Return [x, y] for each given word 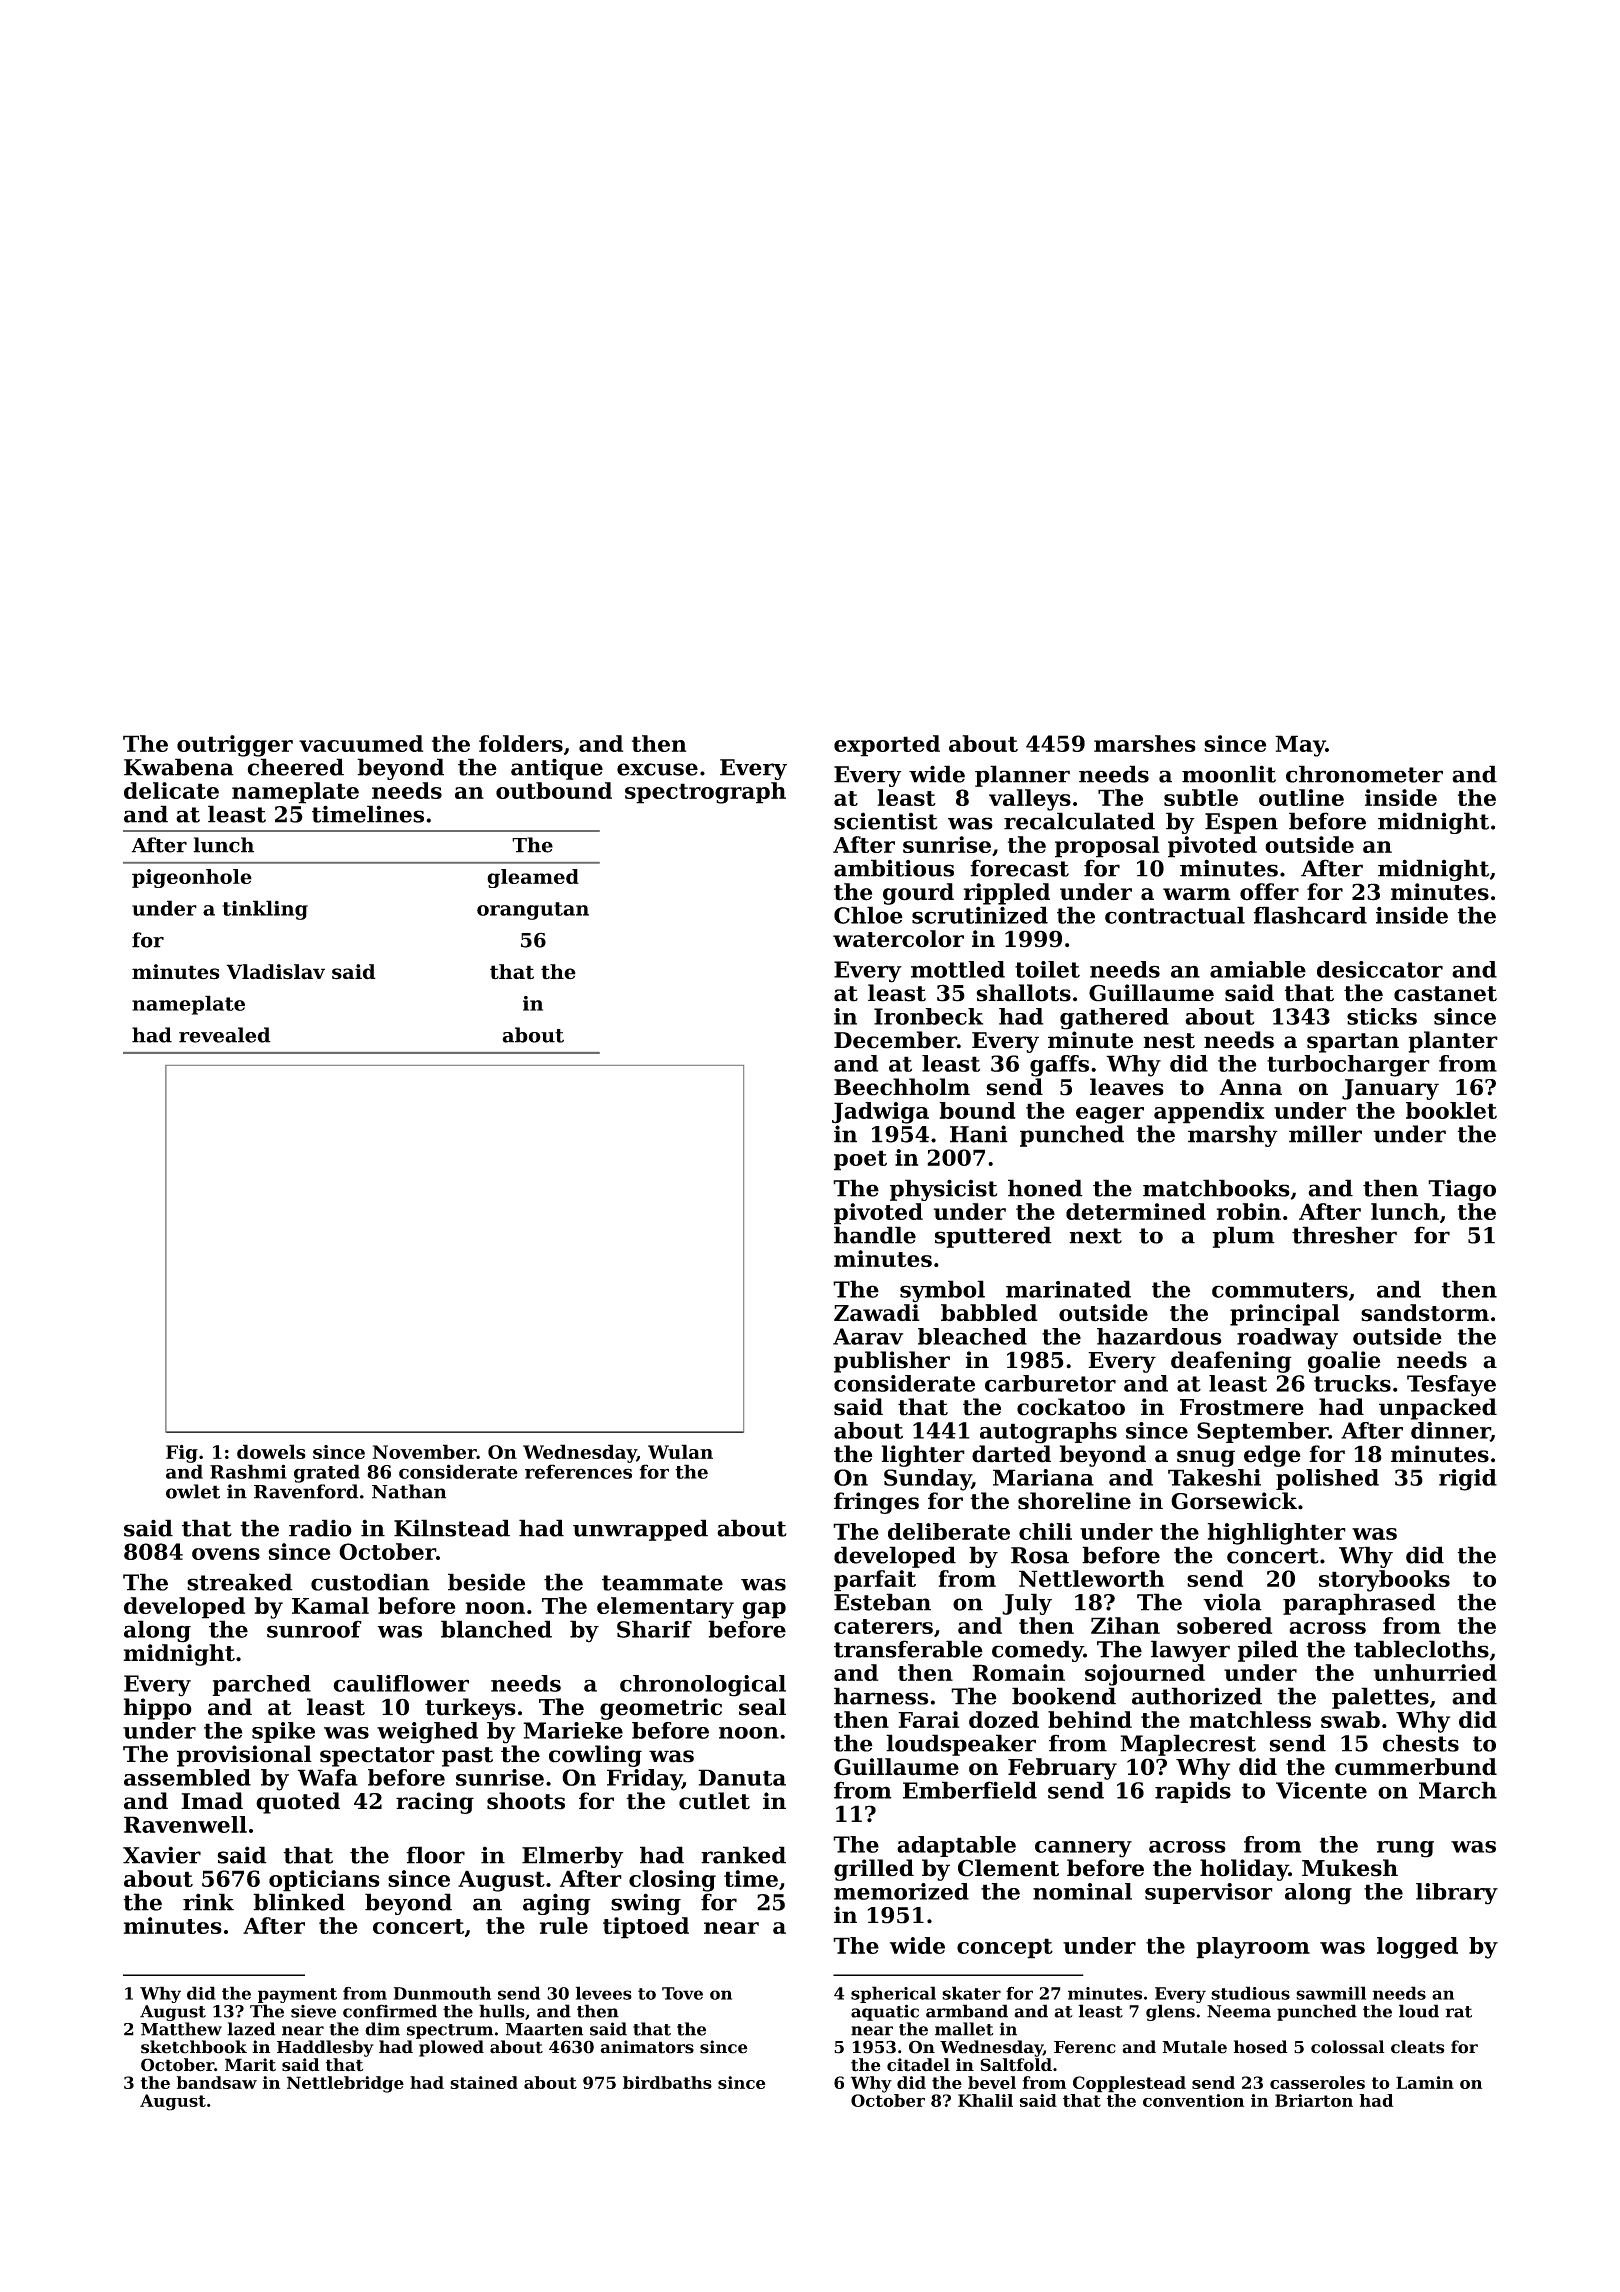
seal [762, 1707]
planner [1022, 776]
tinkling [265, 910]
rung [1405, 1849]
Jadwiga [880, 1113]
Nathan [409, 1491]
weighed [427, 1733]
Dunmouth [442, 1993]
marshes [1145, 743]
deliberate [949, 1531]
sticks [1382, 1016]
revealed [225, 1035]
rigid [1468, 1480]
